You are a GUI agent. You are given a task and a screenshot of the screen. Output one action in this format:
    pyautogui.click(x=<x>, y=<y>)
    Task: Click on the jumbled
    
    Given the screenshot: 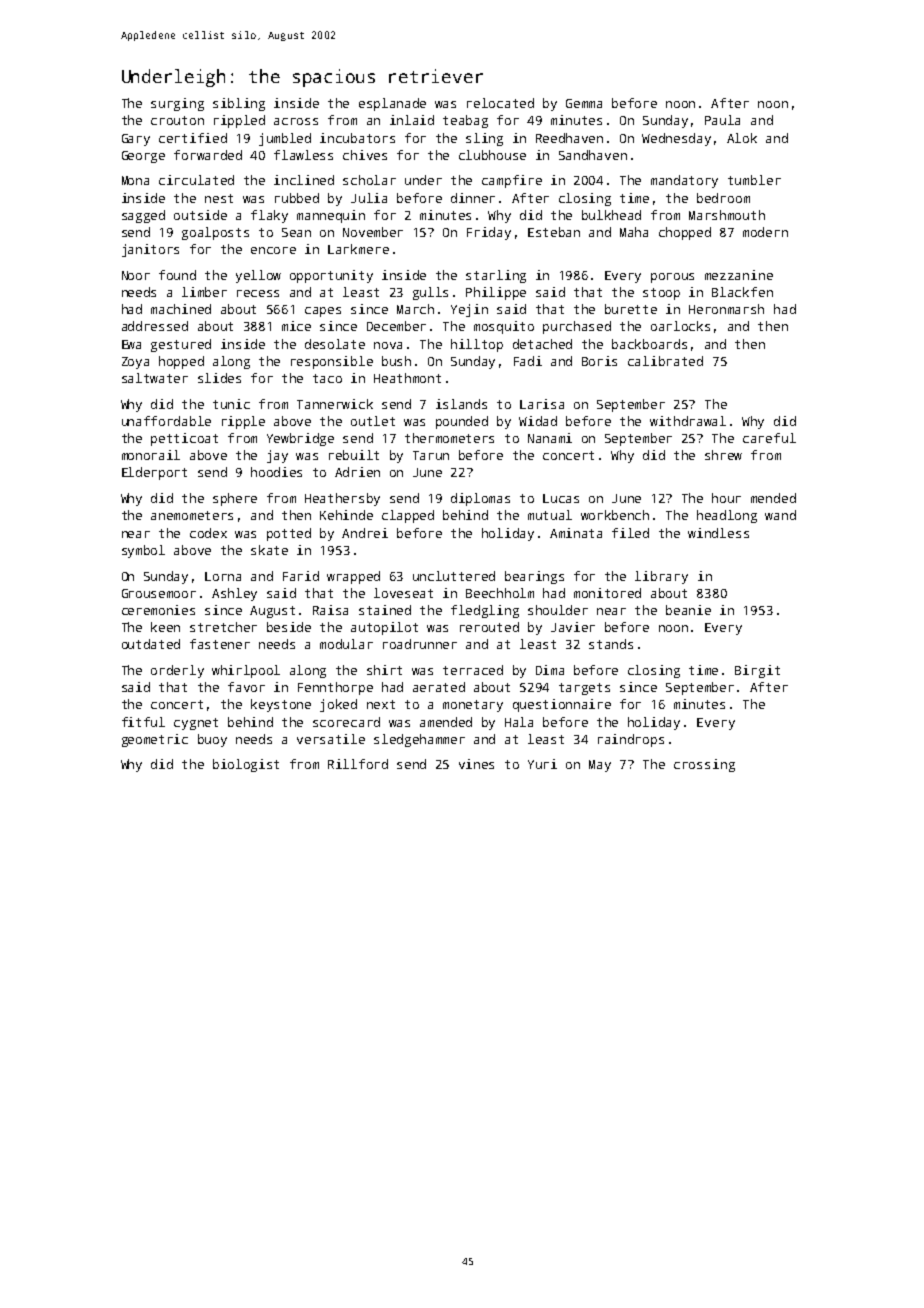 What is the action you would take?
    pyautogui.click(x=285, y=139)
